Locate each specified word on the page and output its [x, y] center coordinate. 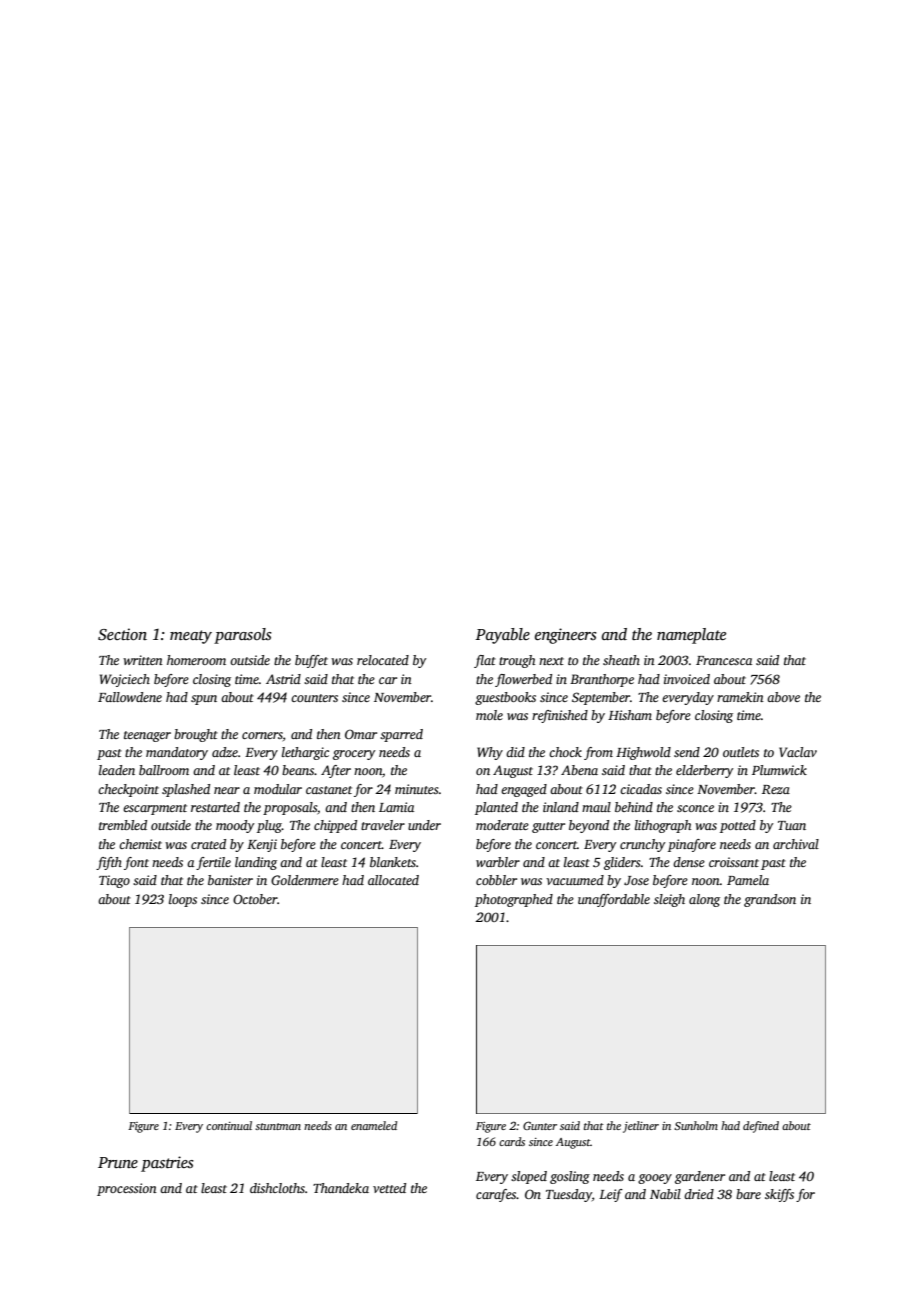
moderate [502, 825]
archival [796, 844]
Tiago [114, 881]
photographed [514, 900]
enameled [374, 1125]
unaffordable [614, 900]
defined [761, 1127]
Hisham [630, 715]
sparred [401, 735]
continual [229, 1125]
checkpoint [128, 790]
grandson [770, 900]
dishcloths [277, 1188]
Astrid [283, 679]
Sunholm [696, 1125]
